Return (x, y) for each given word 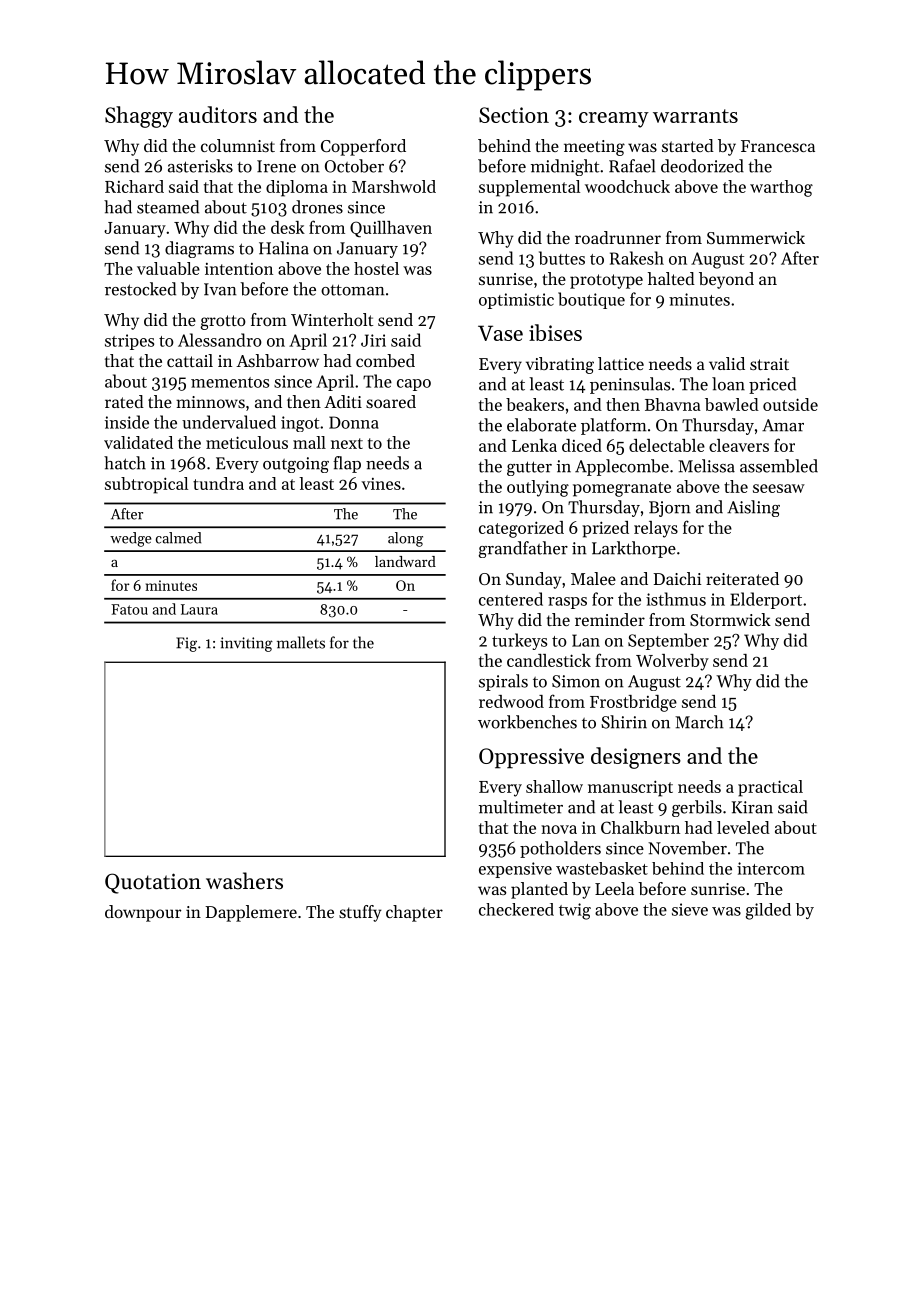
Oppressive (531, 758)
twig (575, 911)
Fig (186, 644)
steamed (168, 207)
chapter (414, 913)
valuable (168, 268)
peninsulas (630, 385)
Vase (500, 333)
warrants (695, 116)
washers (244, 881)
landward (405, 561)
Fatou (129, 609)
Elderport (766, 600)
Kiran (752, 807)
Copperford (363, 147)
